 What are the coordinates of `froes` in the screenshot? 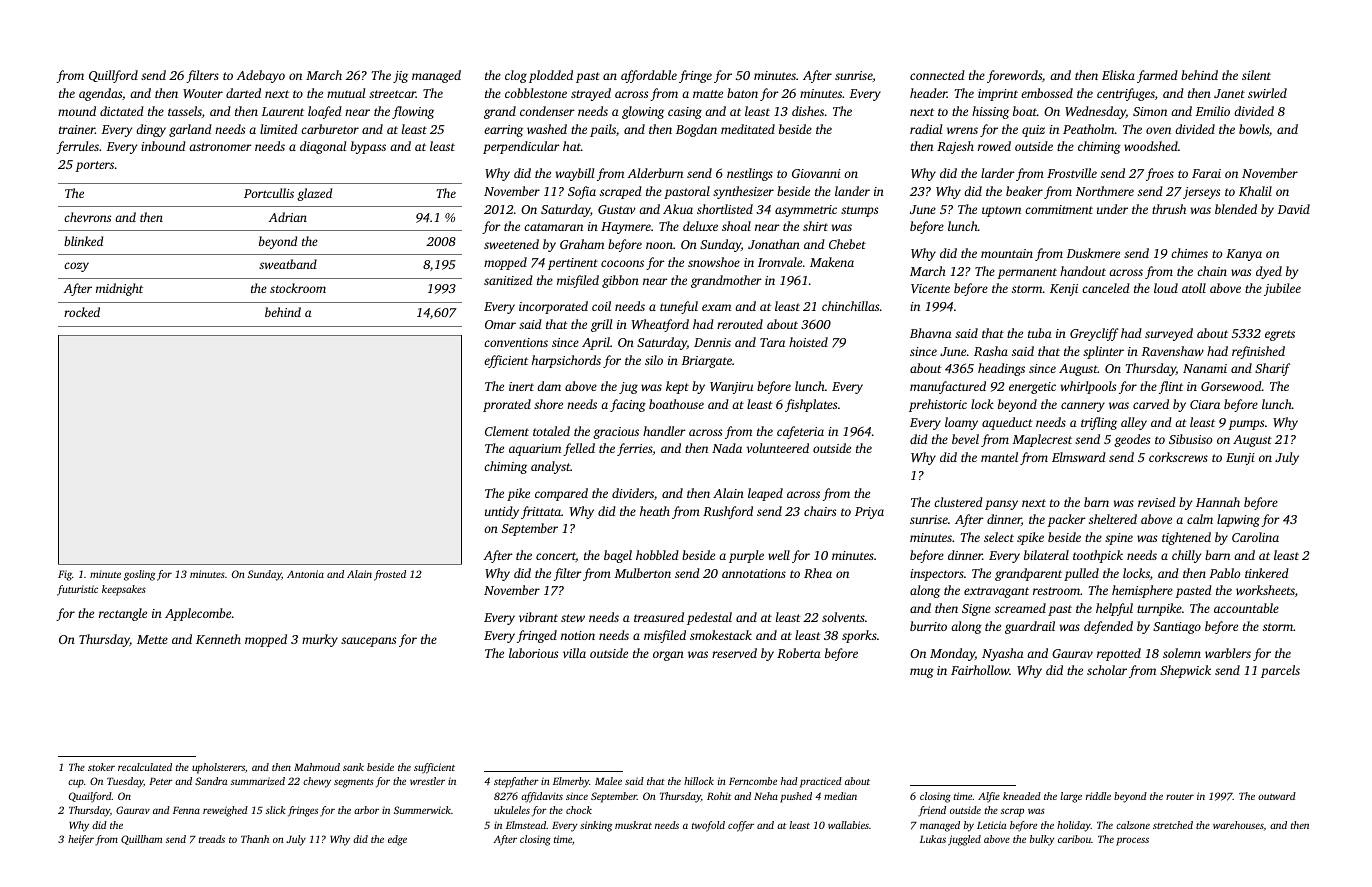 It's located at (1160, 174).
